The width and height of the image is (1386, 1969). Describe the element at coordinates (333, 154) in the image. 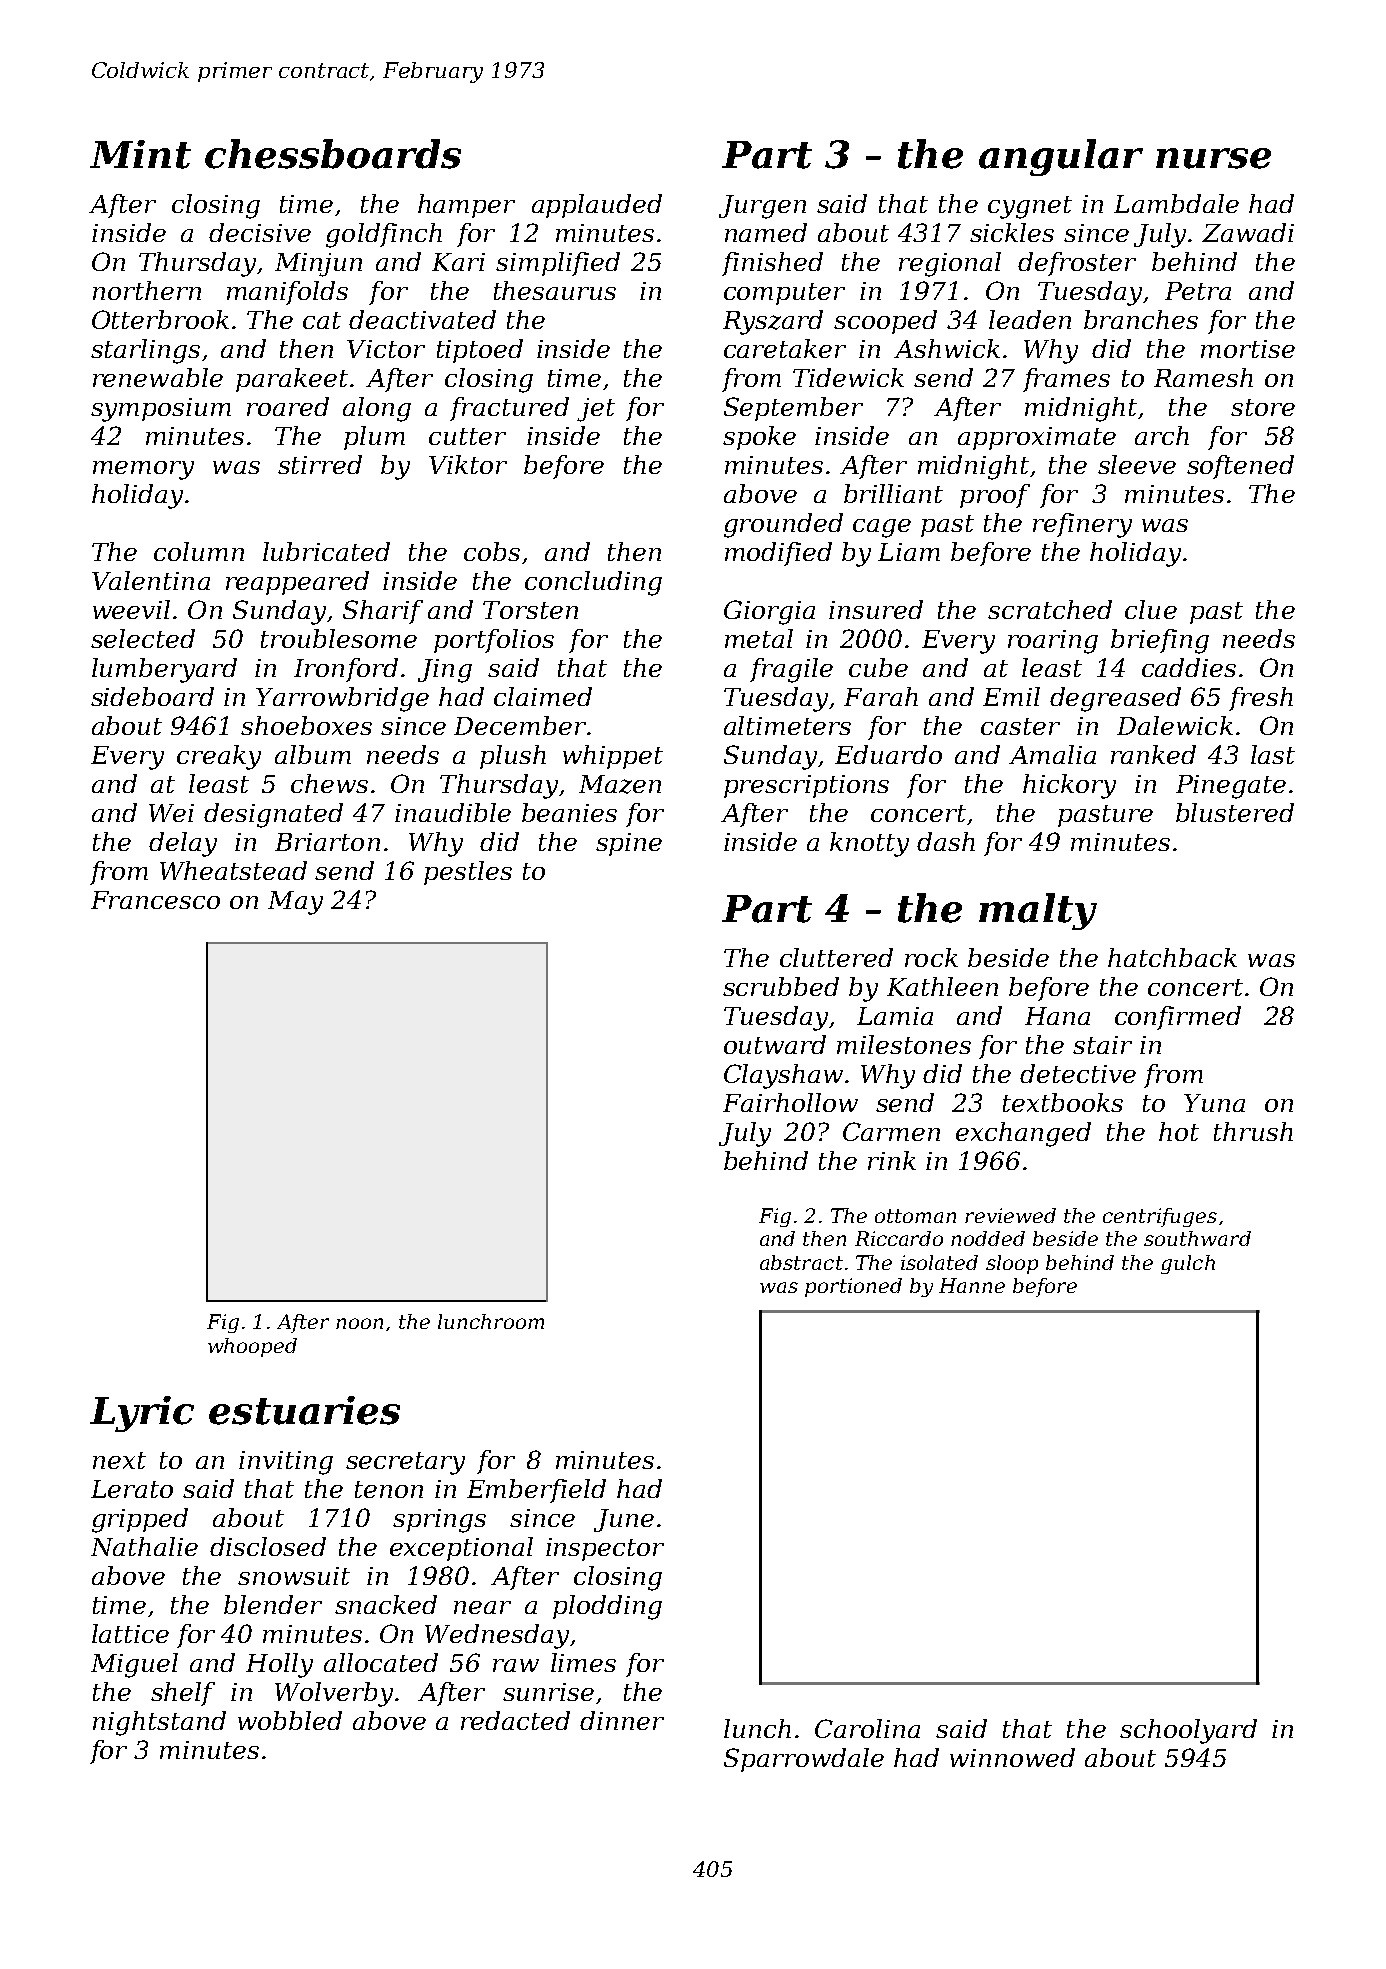

I see `chessboards` at that location.
